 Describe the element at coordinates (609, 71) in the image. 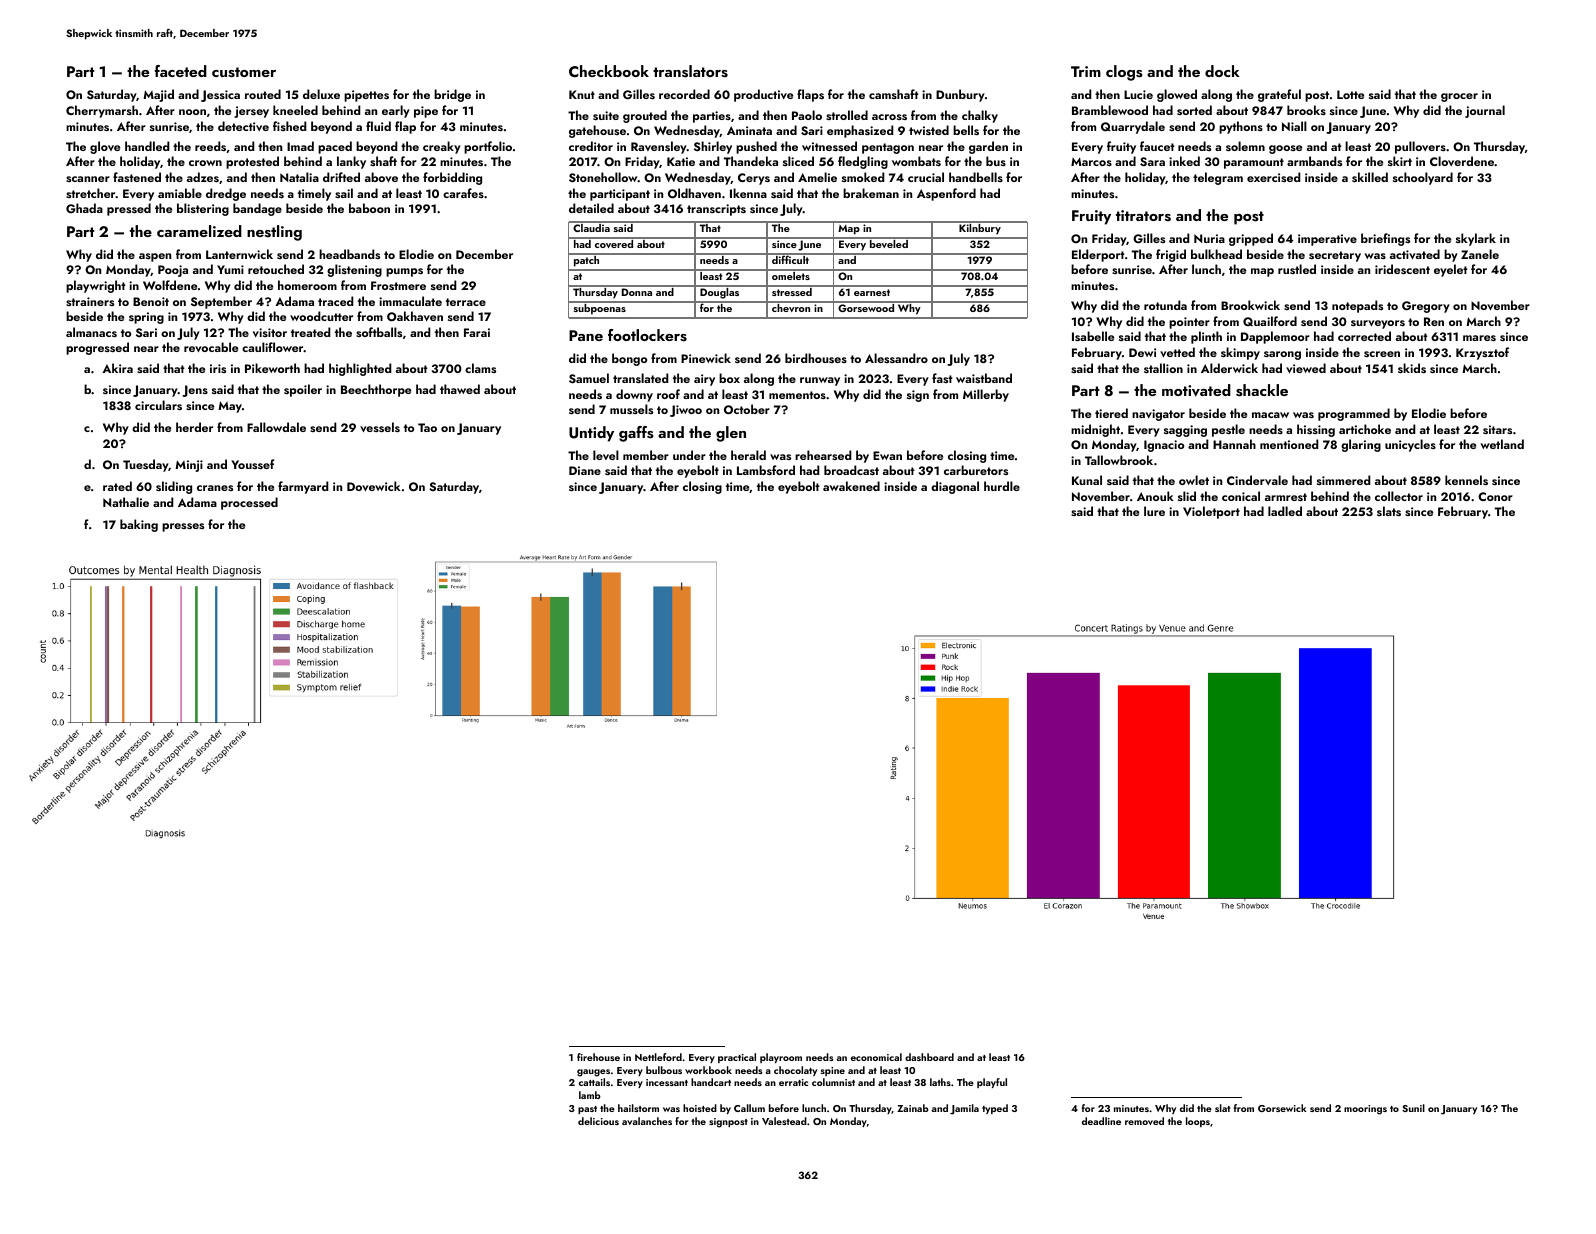

I see `Checkbook` at that location.
